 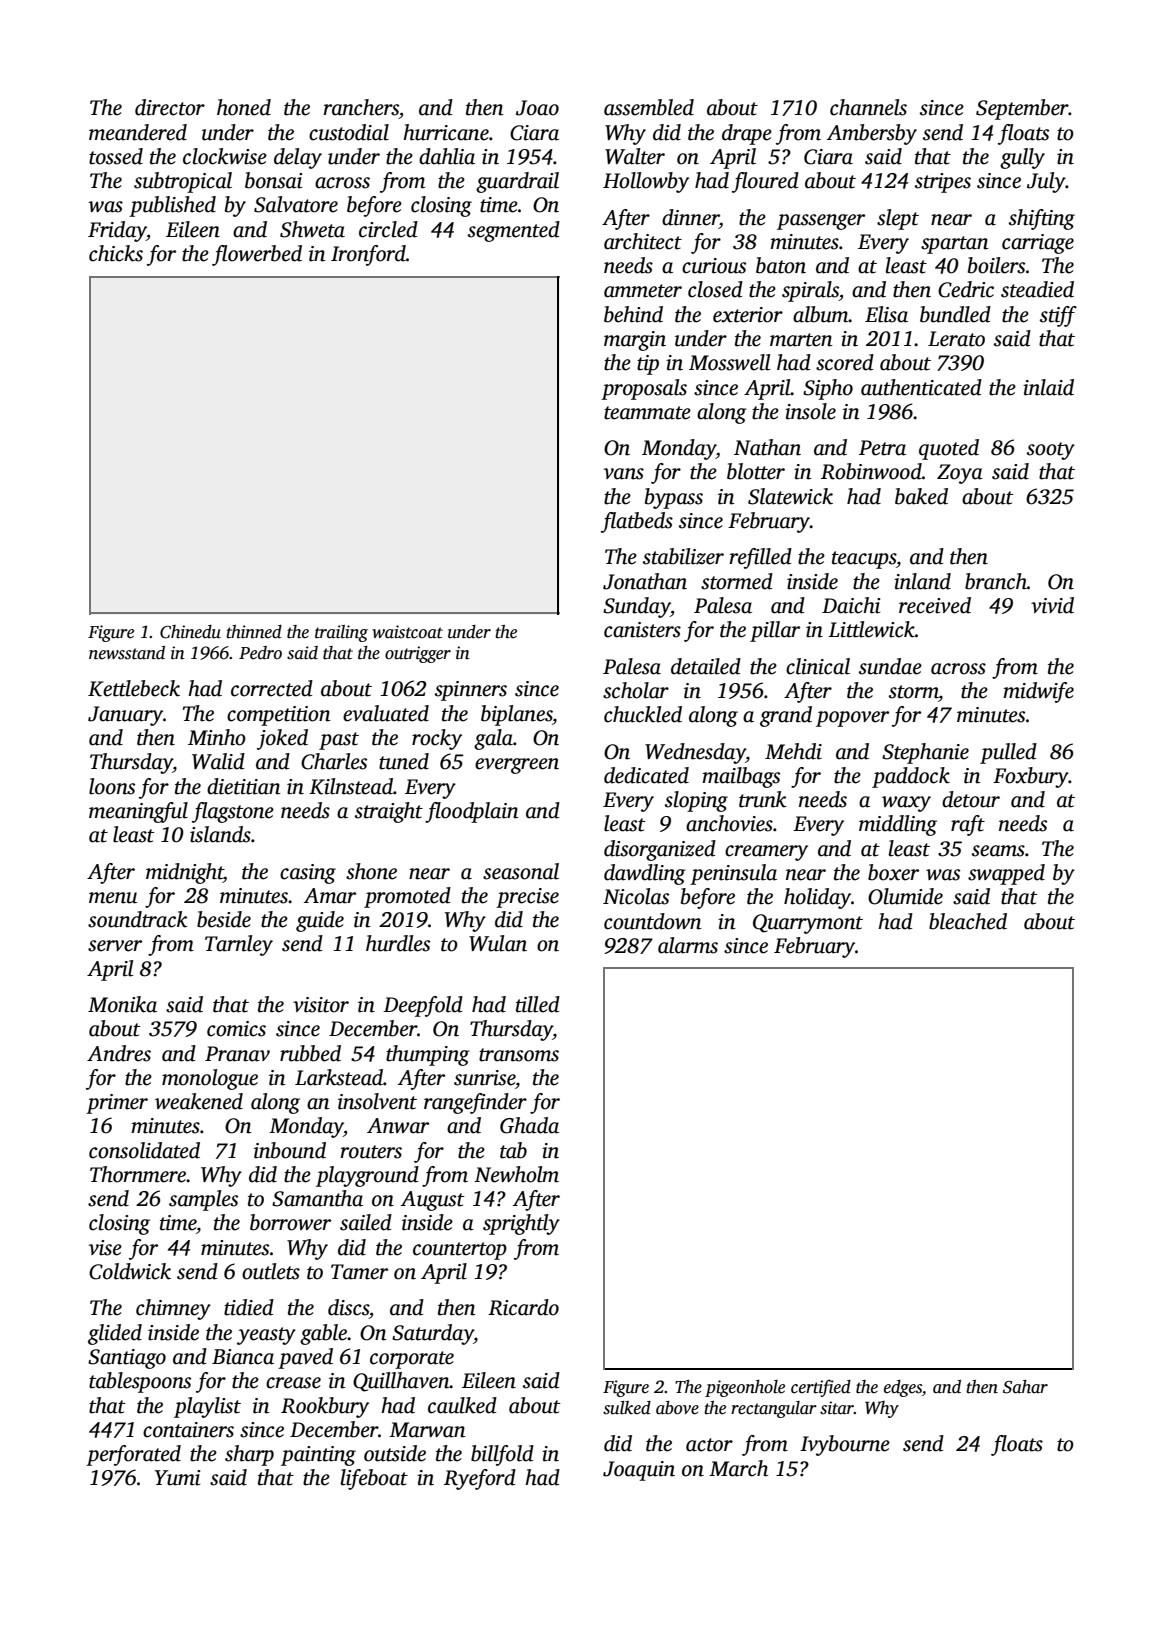 I want to click on paved, so click(x=305, y=1358).
